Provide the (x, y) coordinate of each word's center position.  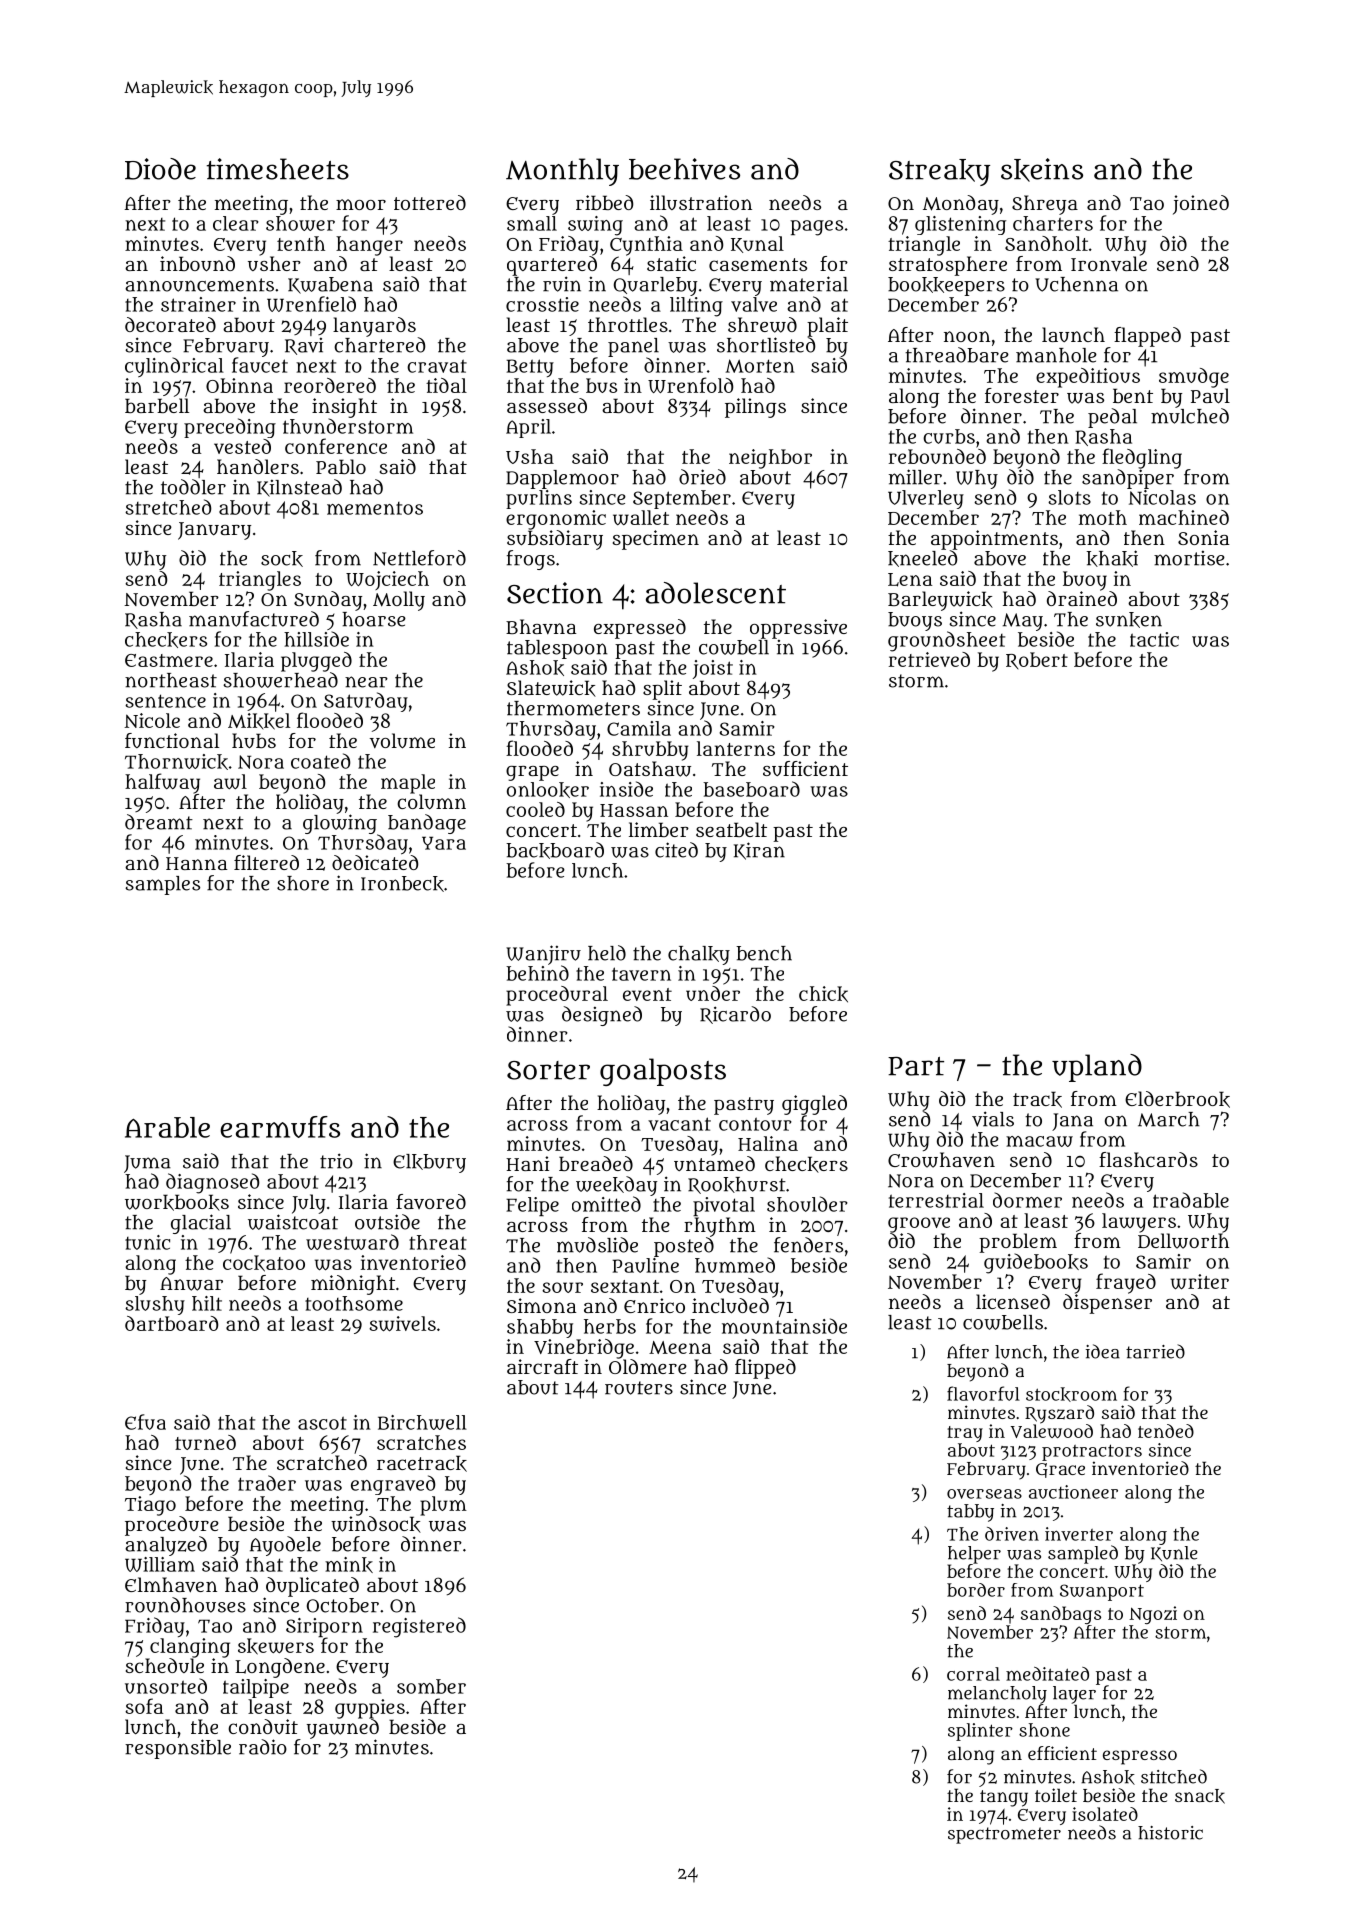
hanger (369, 246)
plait (827, 327)
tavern (641, 974)
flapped (1147, 337)
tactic (1154, 639)
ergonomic (556, 520)
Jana (1072, 1122)
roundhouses (185, 1605)
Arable (167, 1127)
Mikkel (259, 721)
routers (639, 1388)
